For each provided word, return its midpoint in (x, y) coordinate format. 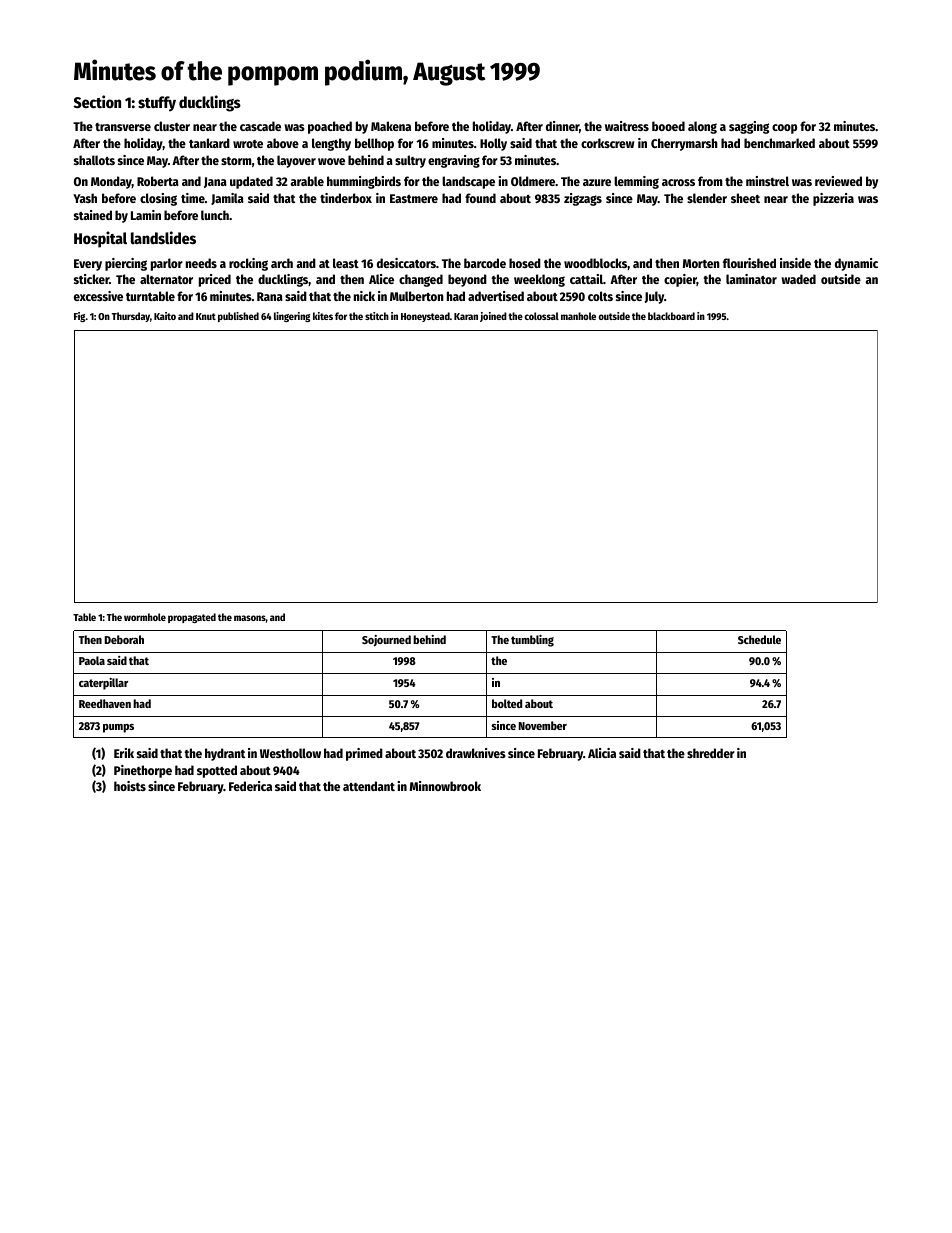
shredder (711, 753)
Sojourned (386, 641)
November (543, 725)
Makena (391, 126)
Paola (92, 660)
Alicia (602, 753)
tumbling (532, 641)
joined (493, 317)
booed (668, 126)
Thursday (131, 317)
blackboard (671, 316)
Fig (79, 317)
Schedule (759, 639)
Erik (124, 753)
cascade (260, 126)
